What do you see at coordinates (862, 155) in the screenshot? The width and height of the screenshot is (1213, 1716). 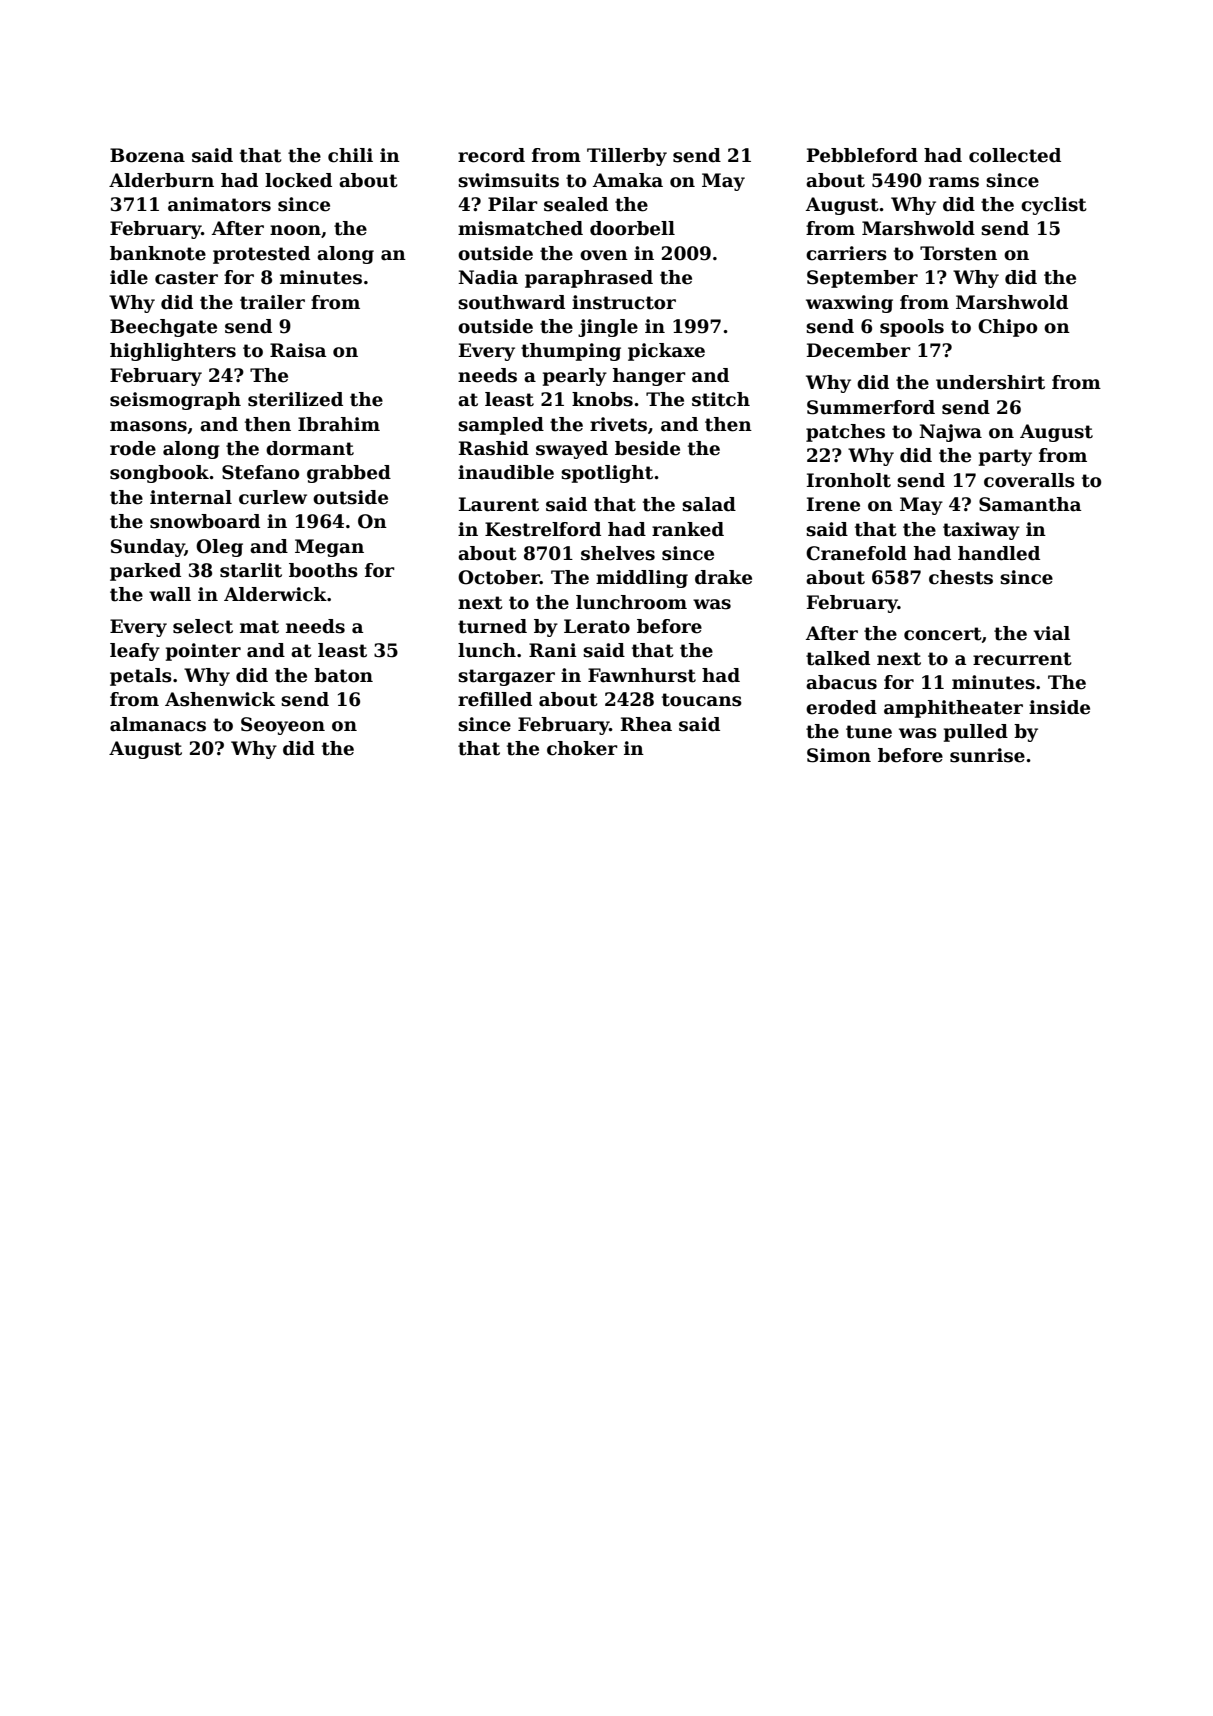 I see `Pebbleford` at bounding box center [862, 155].
